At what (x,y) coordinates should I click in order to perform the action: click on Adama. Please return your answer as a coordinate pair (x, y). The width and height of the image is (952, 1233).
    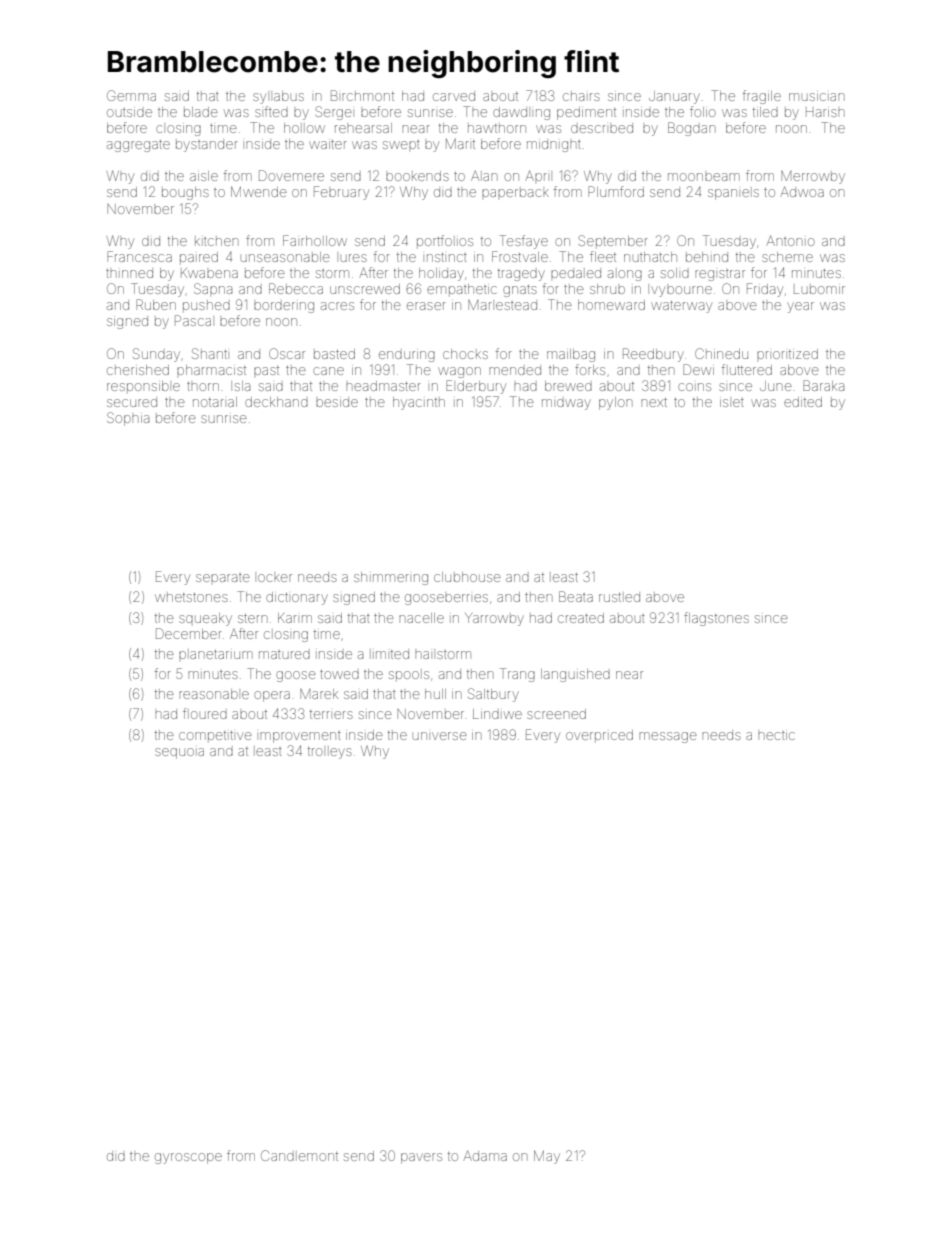
    Looking at the image, I should click on (485, 1155).
